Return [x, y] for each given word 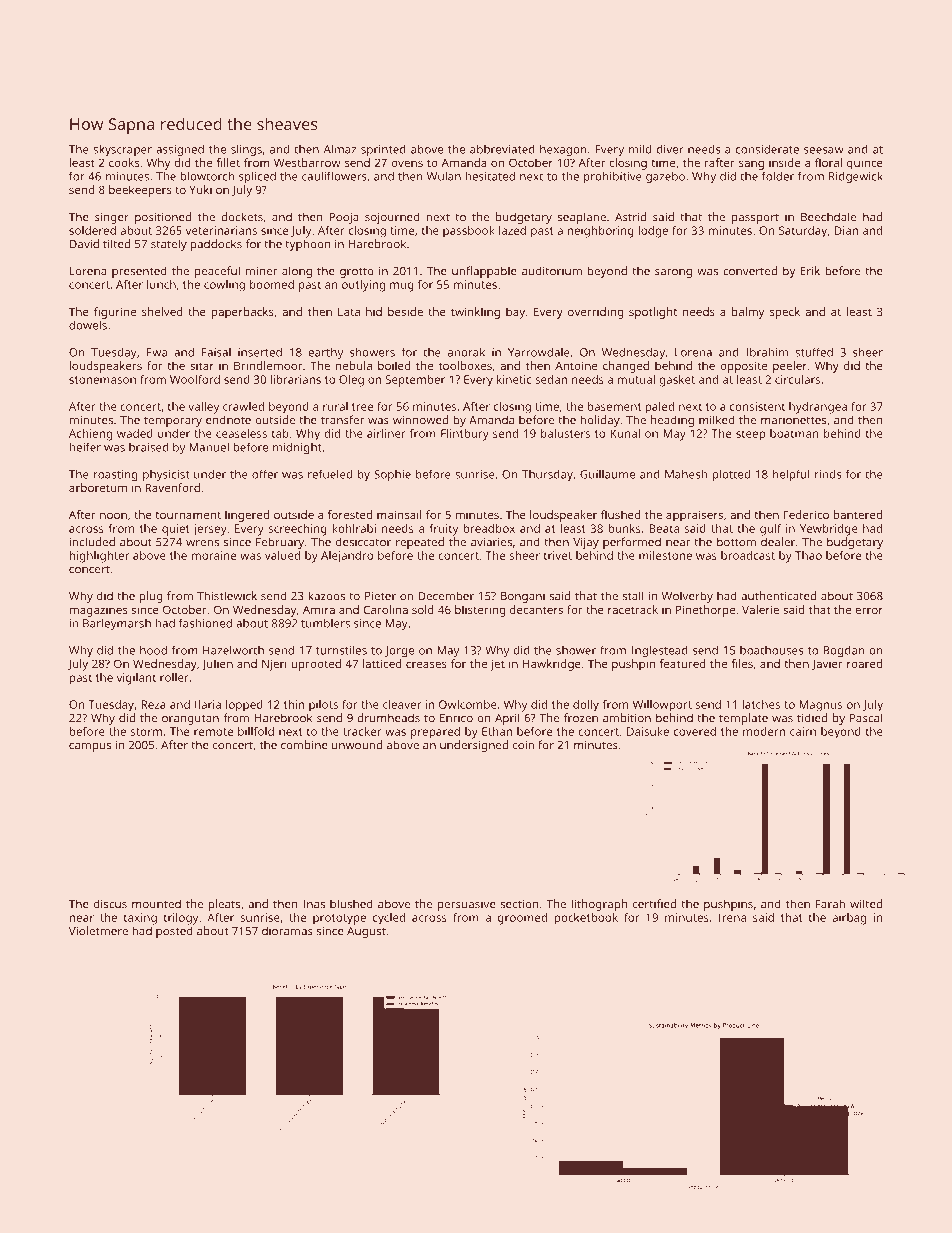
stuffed [814, 352]
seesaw [824, 150]
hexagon [563, 150]
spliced [257, 177]
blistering [480, 611]
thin [294, 704]
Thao [808, 555]
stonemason [102, 380]
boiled [394, 365]
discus [110, 904]
